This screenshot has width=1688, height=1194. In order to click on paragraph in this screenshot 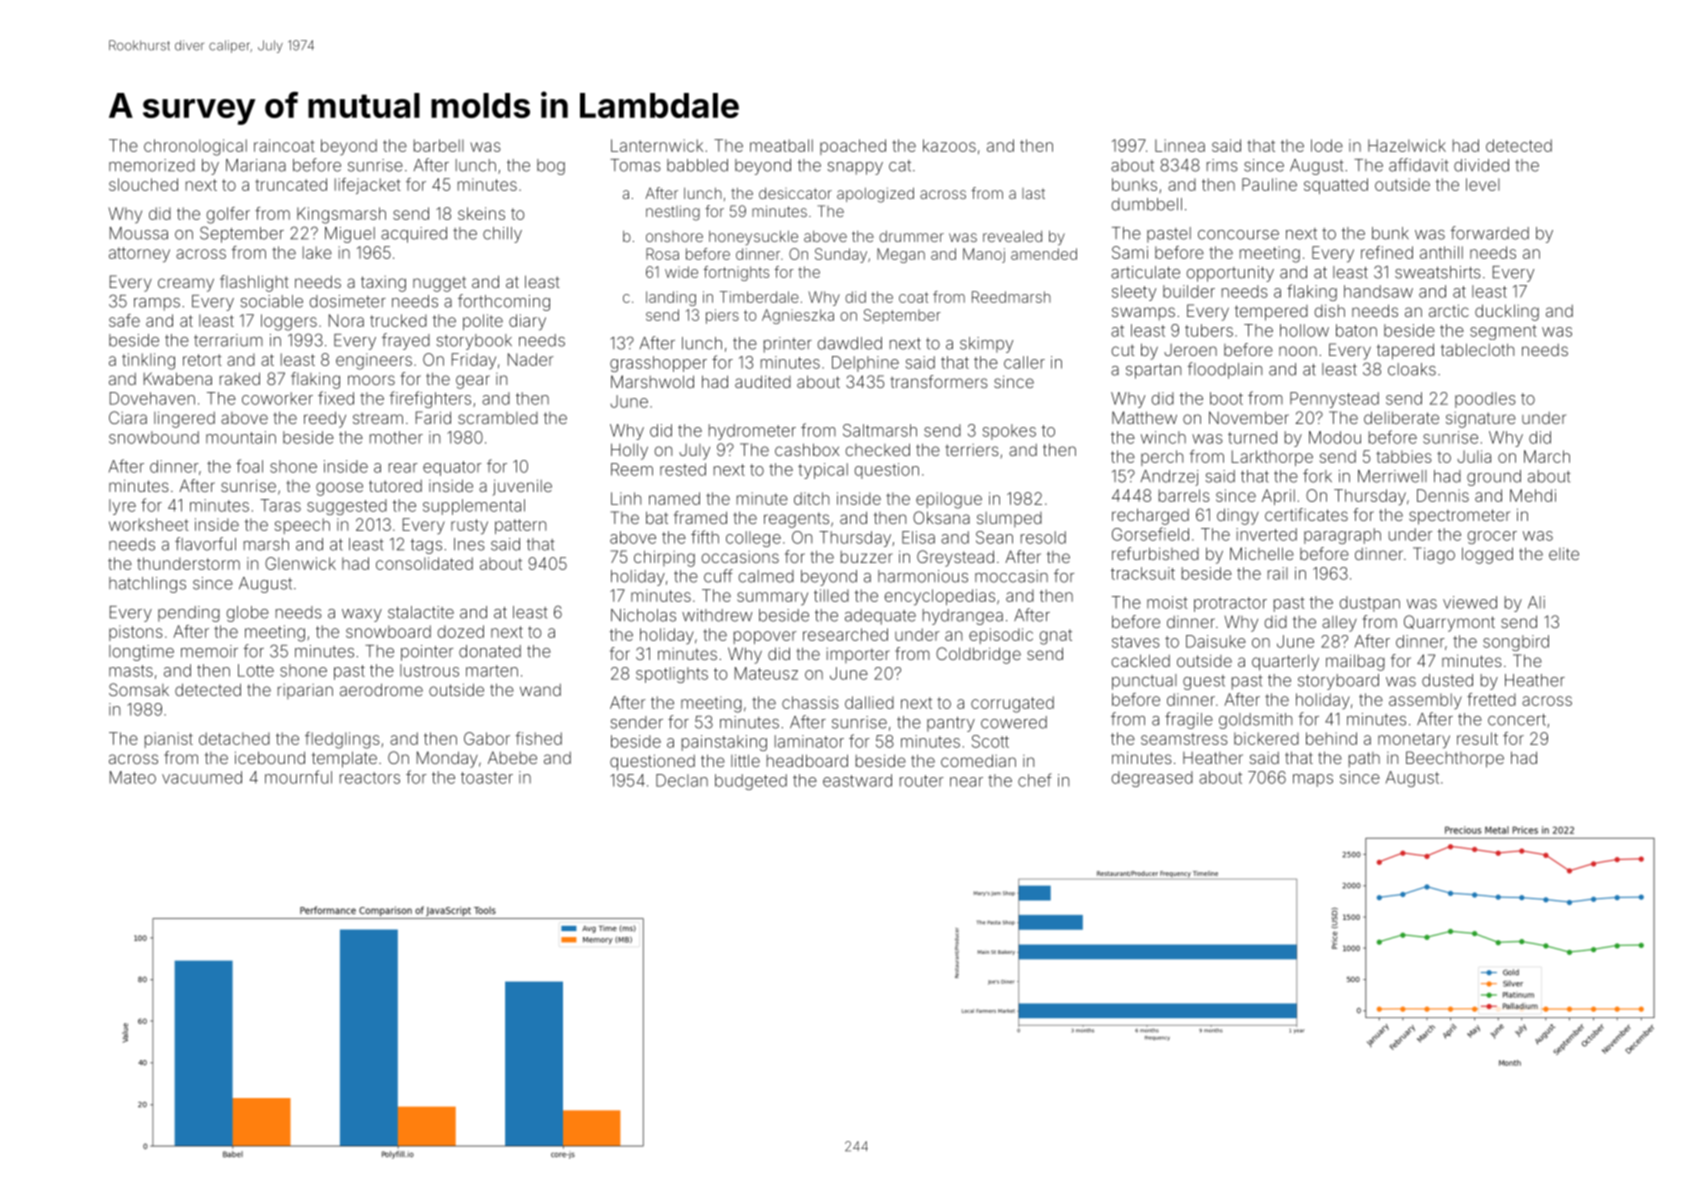, I will do `click(1342, 536)`.
